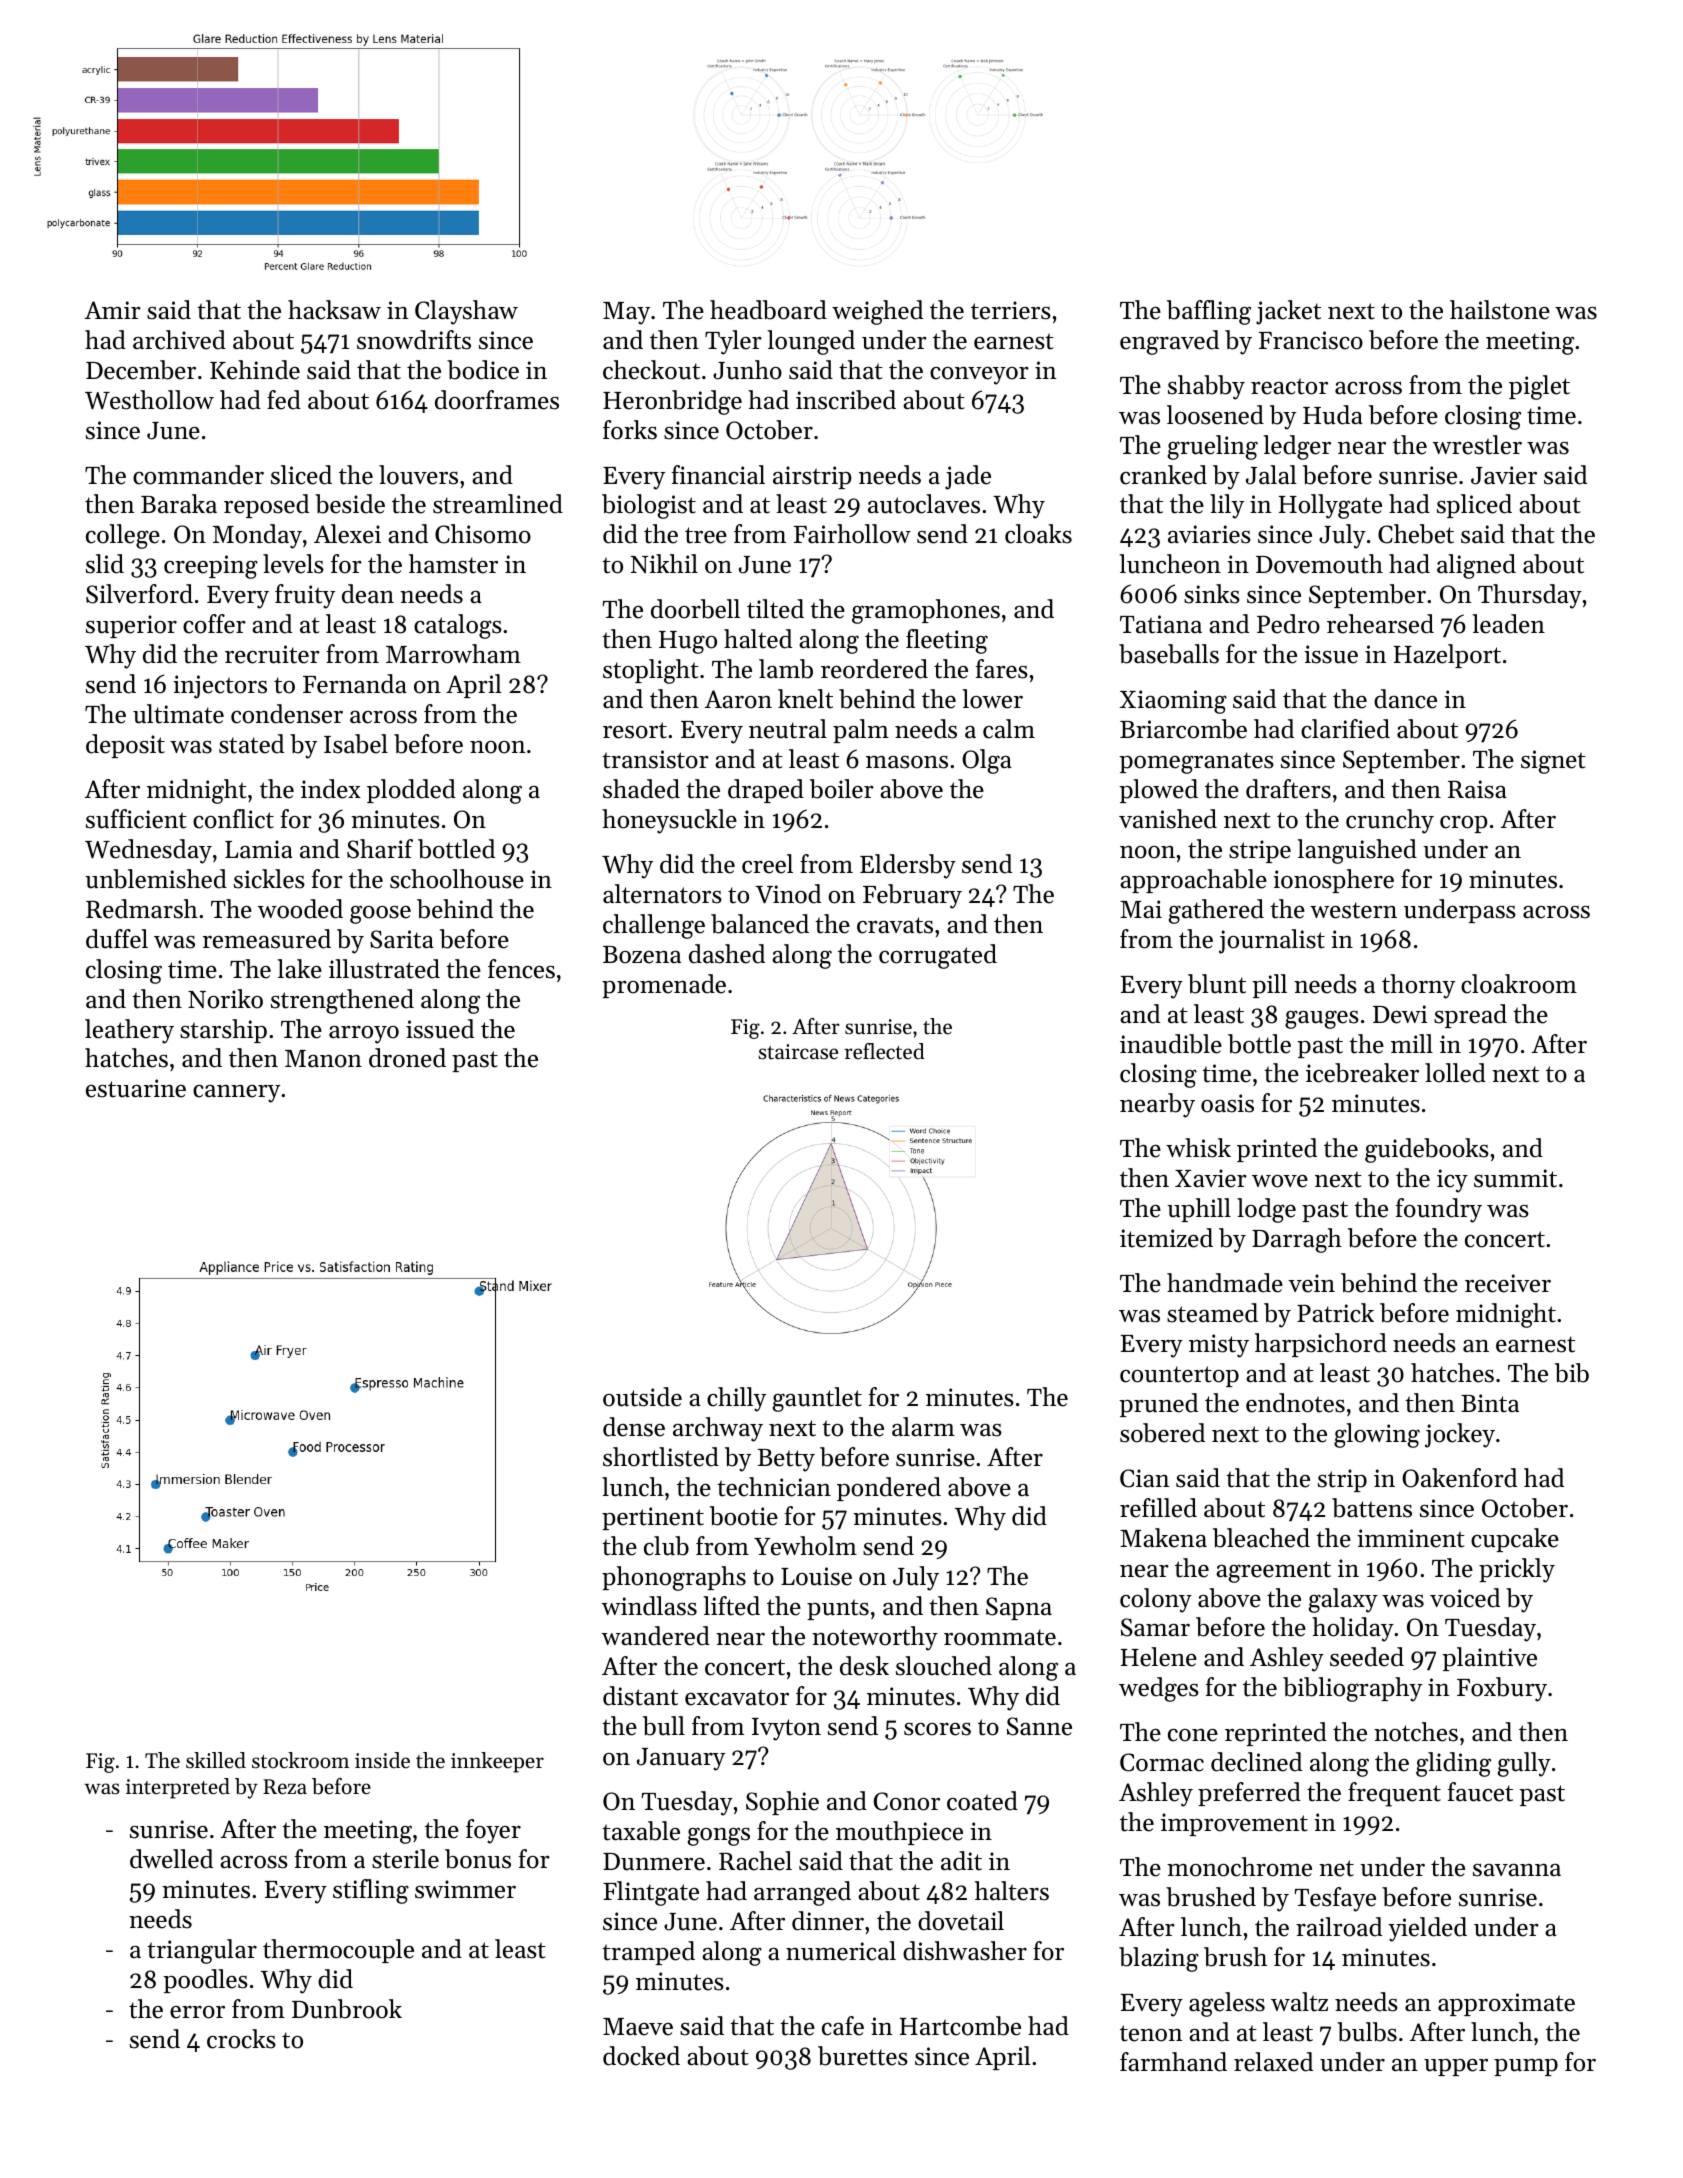  I want to click on weighed, so click(877, 312).
